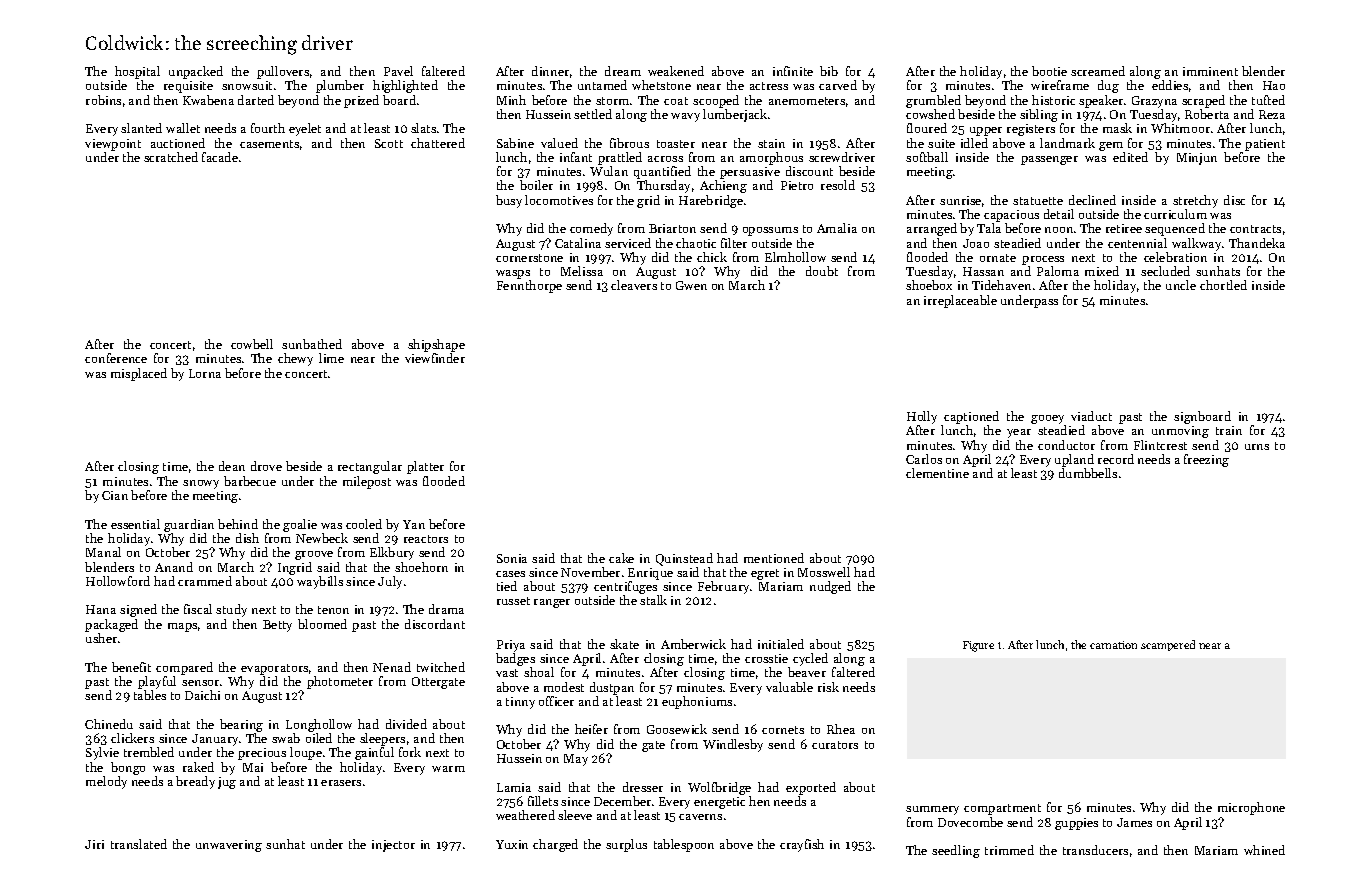 This screenshot has width=1372, height=887. Describe the element at coordinates (306, 753) in the screenshot. I see `loupe` at that location.
